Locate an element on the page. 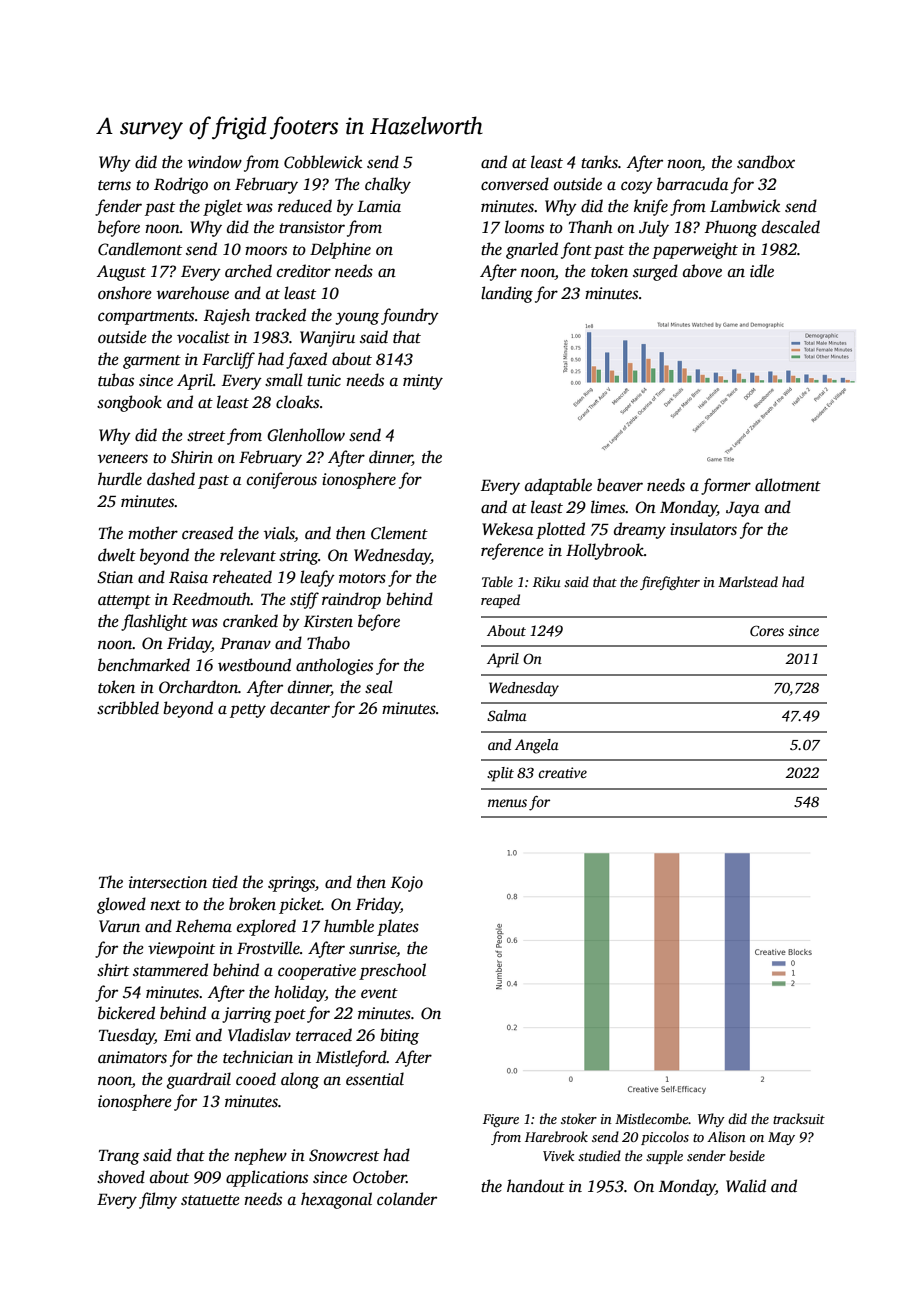 The height and width of the document is (1314, 924). sandbox is located at coordinates (766, 162).
